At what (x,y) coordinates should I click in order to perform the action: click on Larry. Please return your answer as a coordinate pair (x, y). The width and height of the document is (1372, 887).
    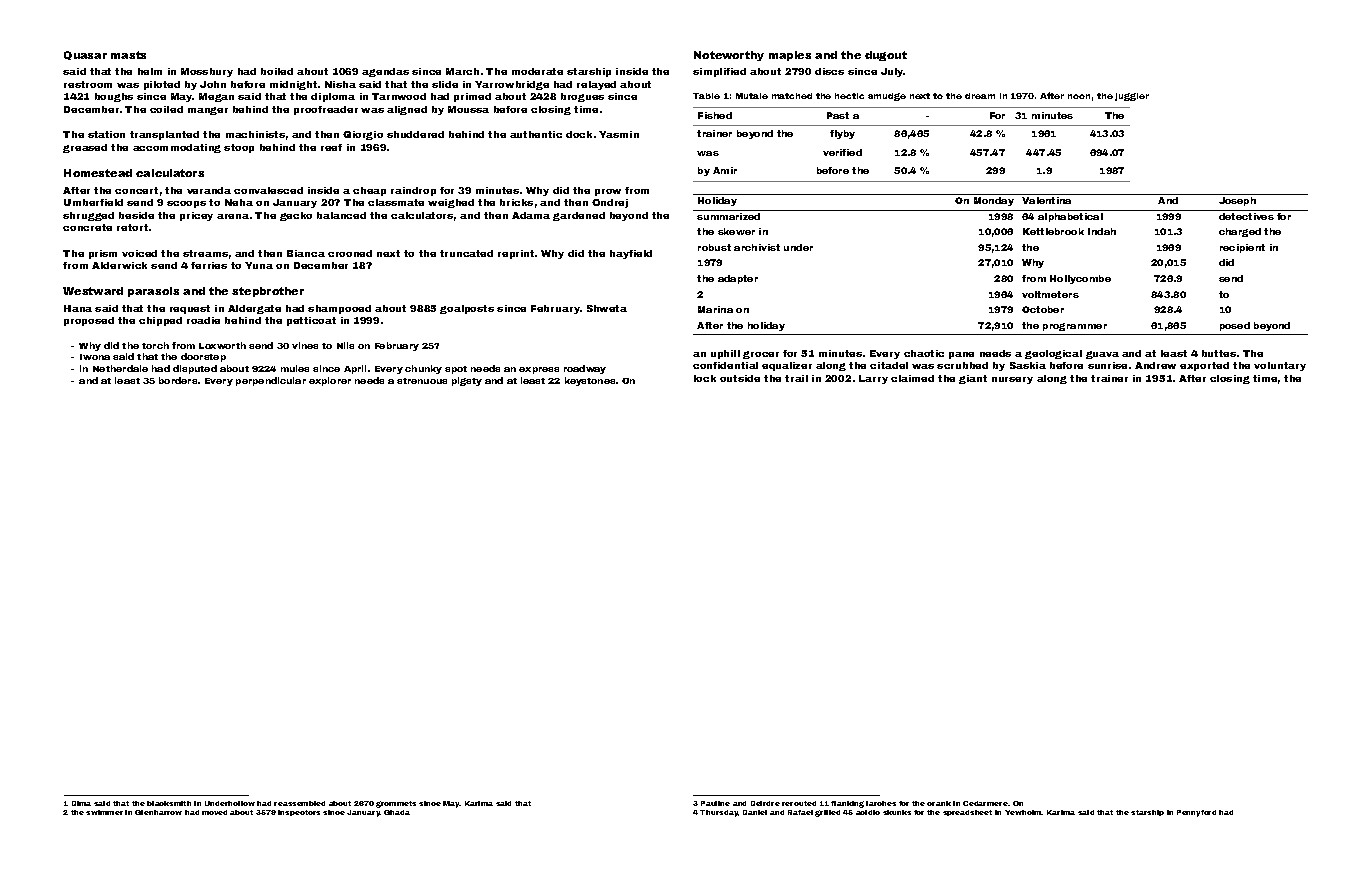
    Looking at the image, I should click on (873, 379).
